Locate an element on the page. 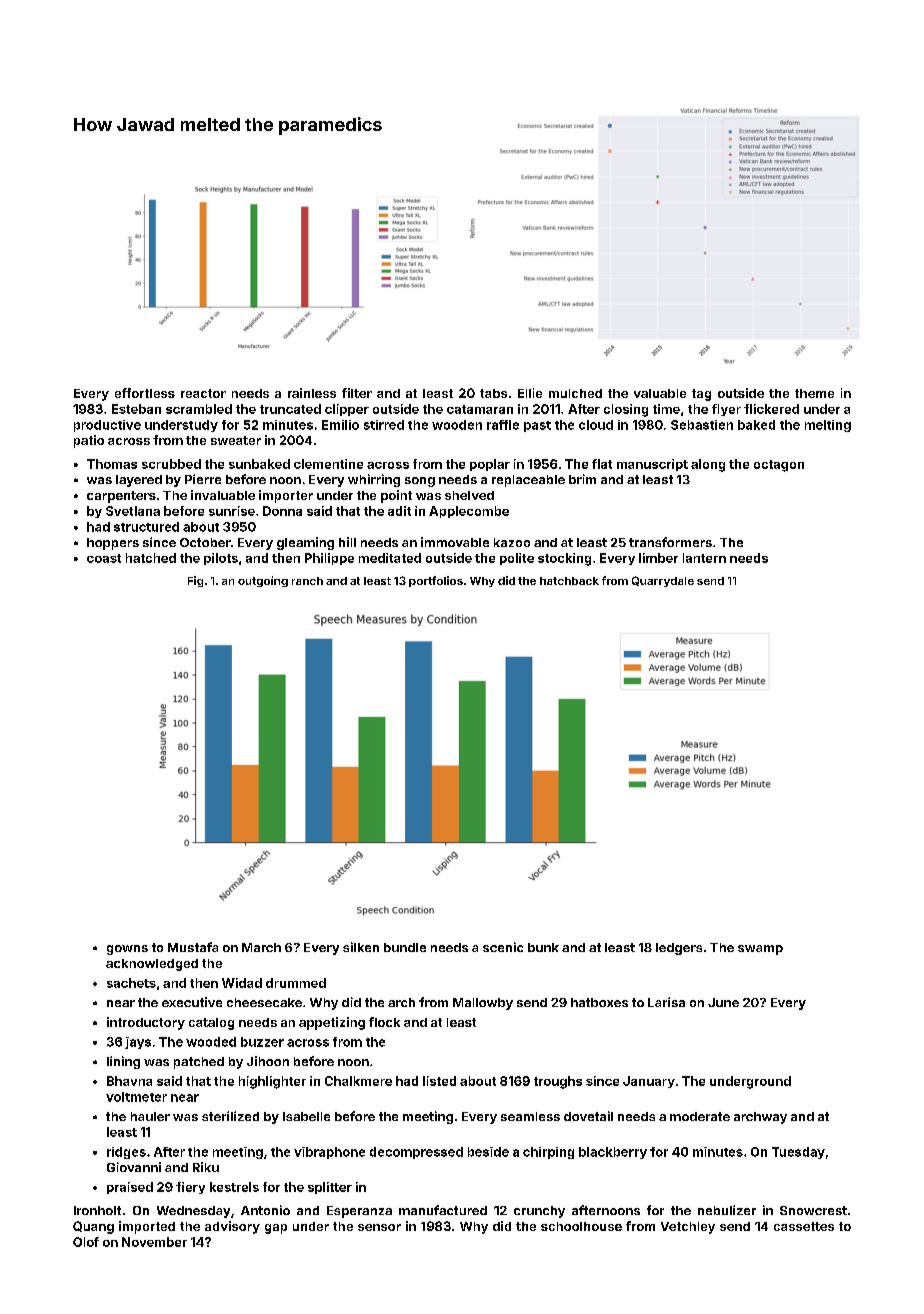 The height and width of the image is (1314, 924). lantern is located at coordinates (704, 558).
